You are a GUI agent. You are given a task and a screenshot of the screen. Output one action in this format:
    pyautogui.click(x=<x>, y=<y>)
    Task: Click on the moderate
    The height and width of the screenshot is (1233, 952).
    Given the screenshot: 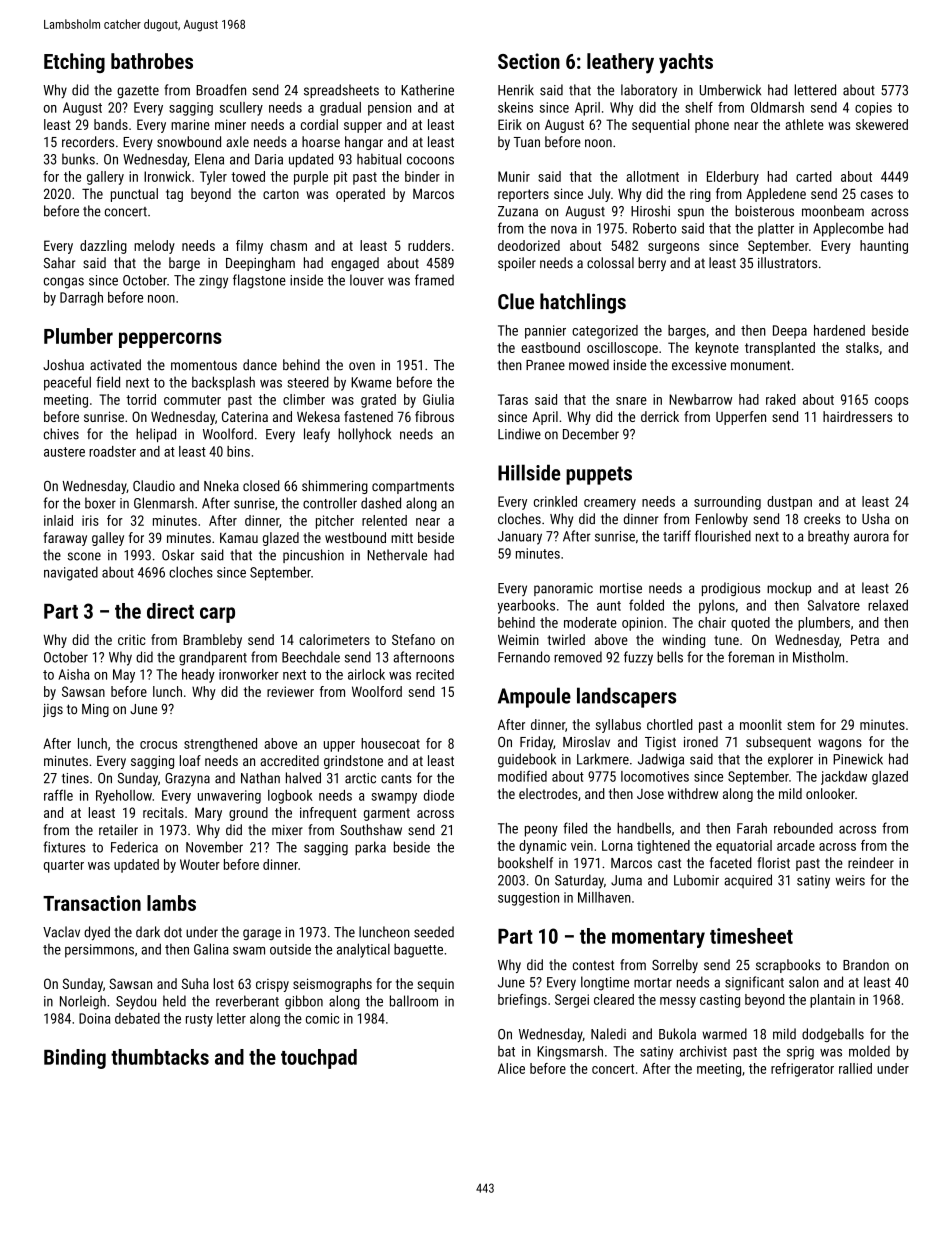 What is the action you would take?
    pyautogui.click(x=590, y=622)
